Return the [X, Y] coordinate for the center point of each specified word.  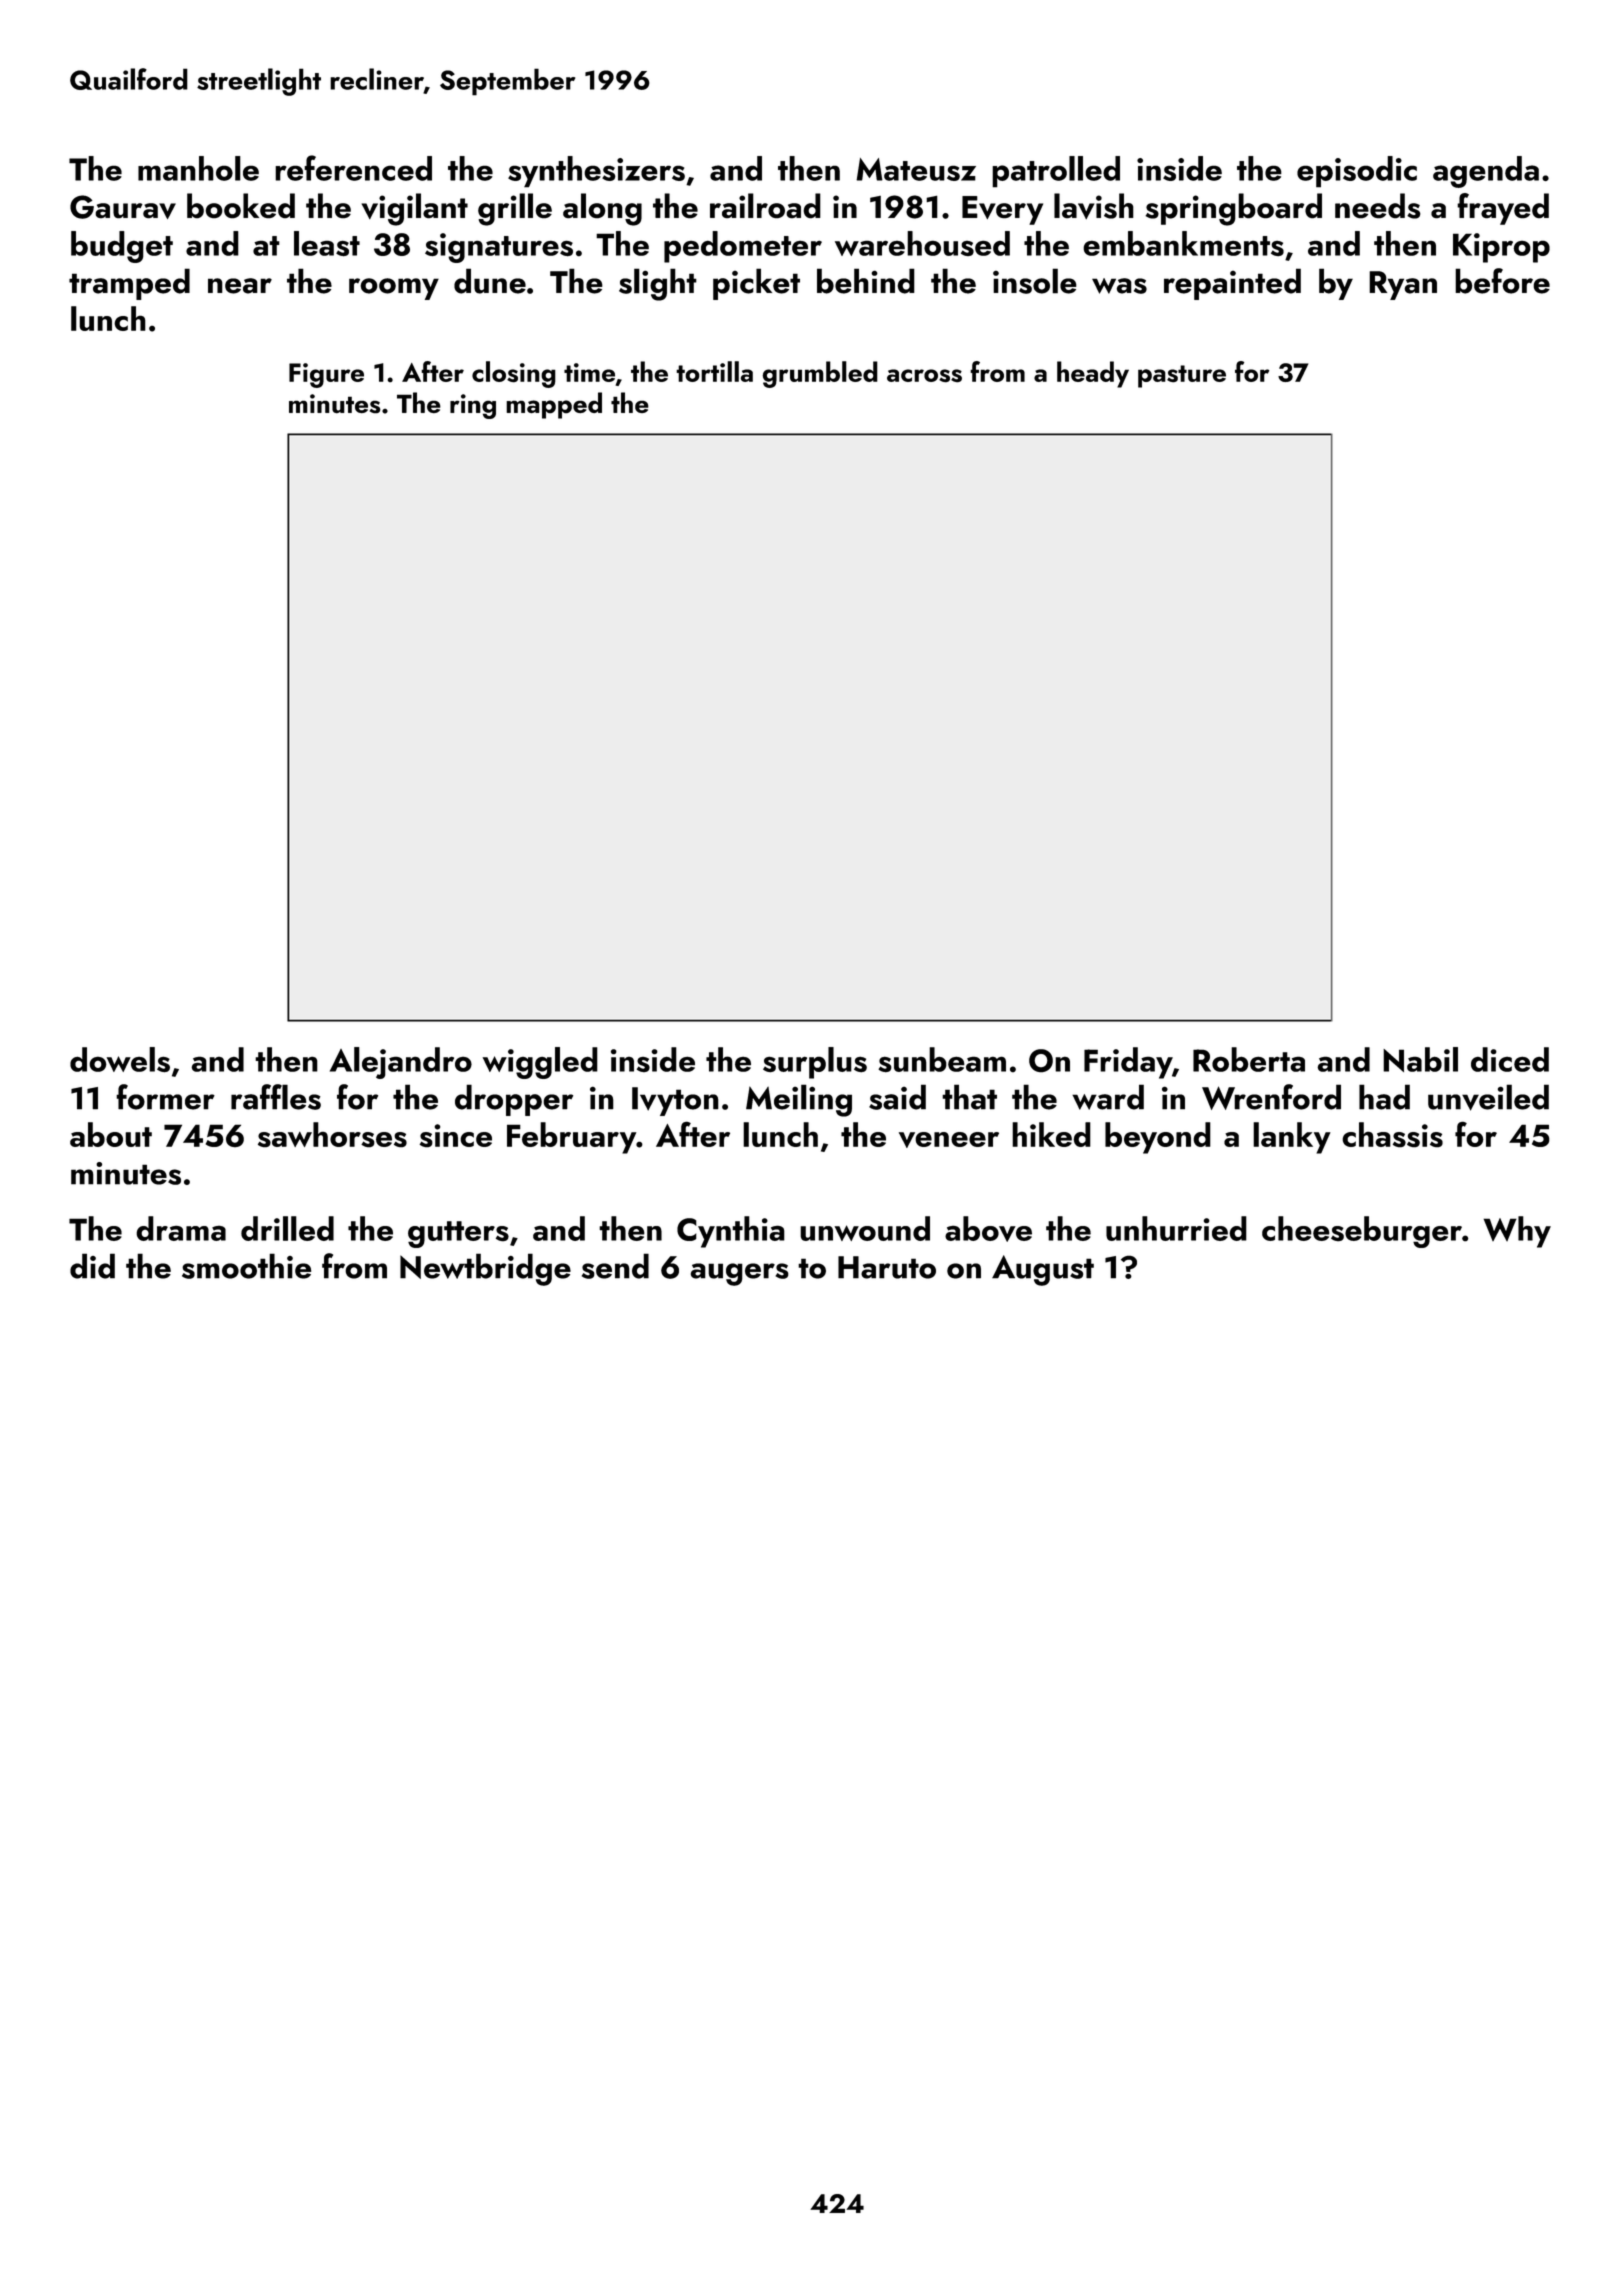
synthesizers [596, 172]
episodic [1357, 172]
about [111, 1134]
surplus [815, 1063]
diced [1510, 1059]
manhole [198, 168]
